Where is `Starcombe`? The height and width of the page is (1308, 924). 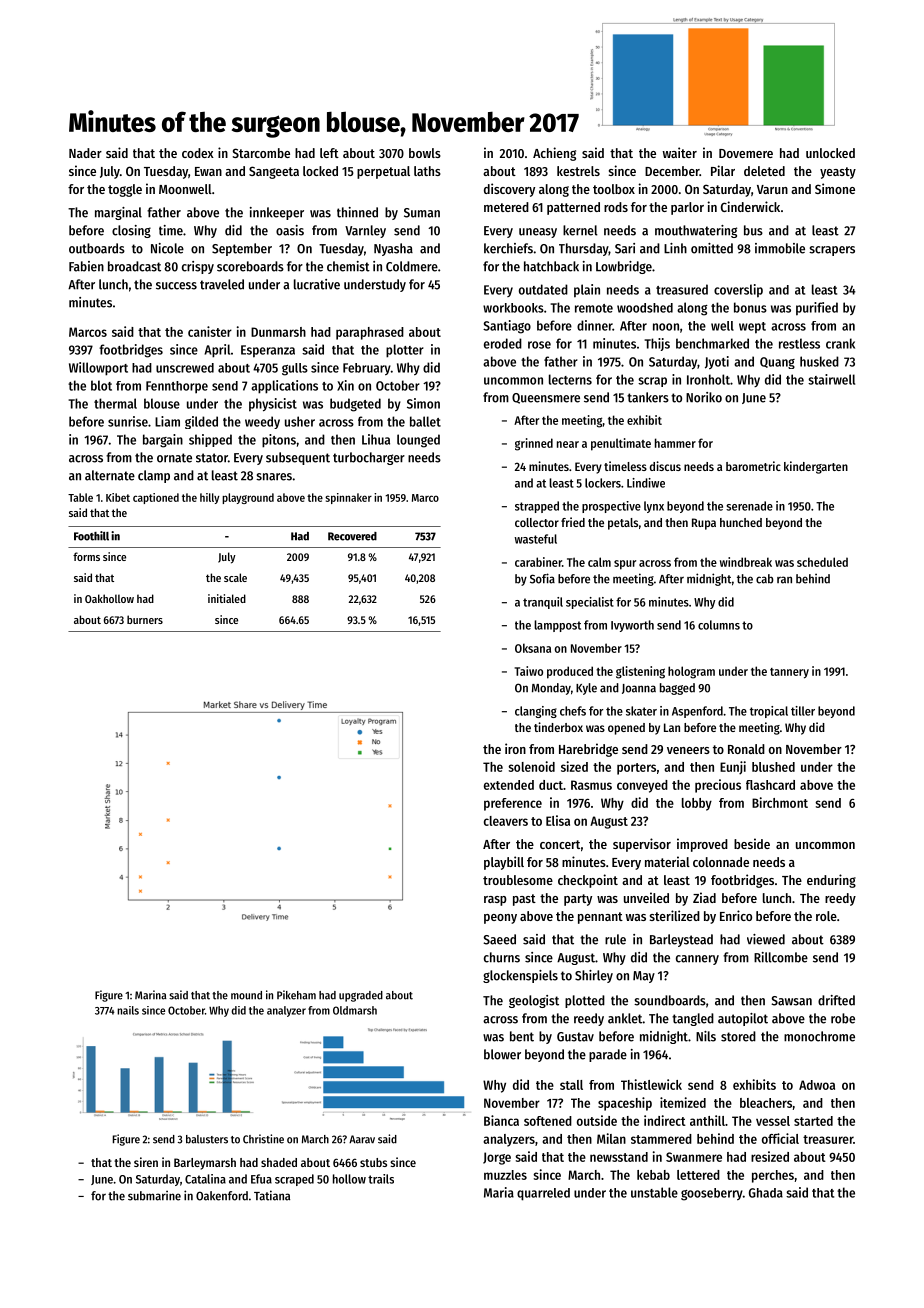
Starcombe is located at coordinates (261, 153).
